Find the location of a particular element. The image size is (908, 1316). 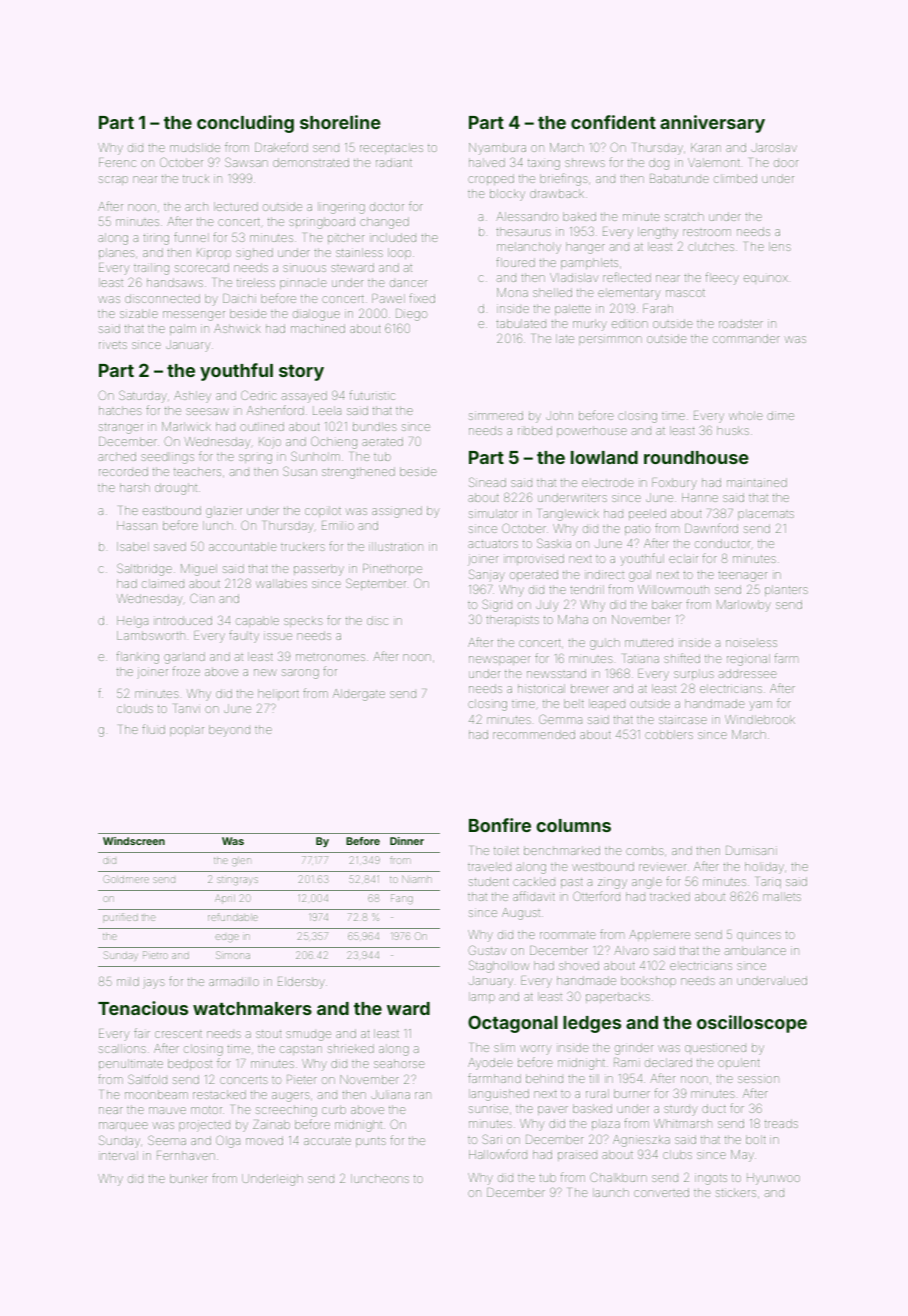

anniversary is located at coordinates (712, 124).
